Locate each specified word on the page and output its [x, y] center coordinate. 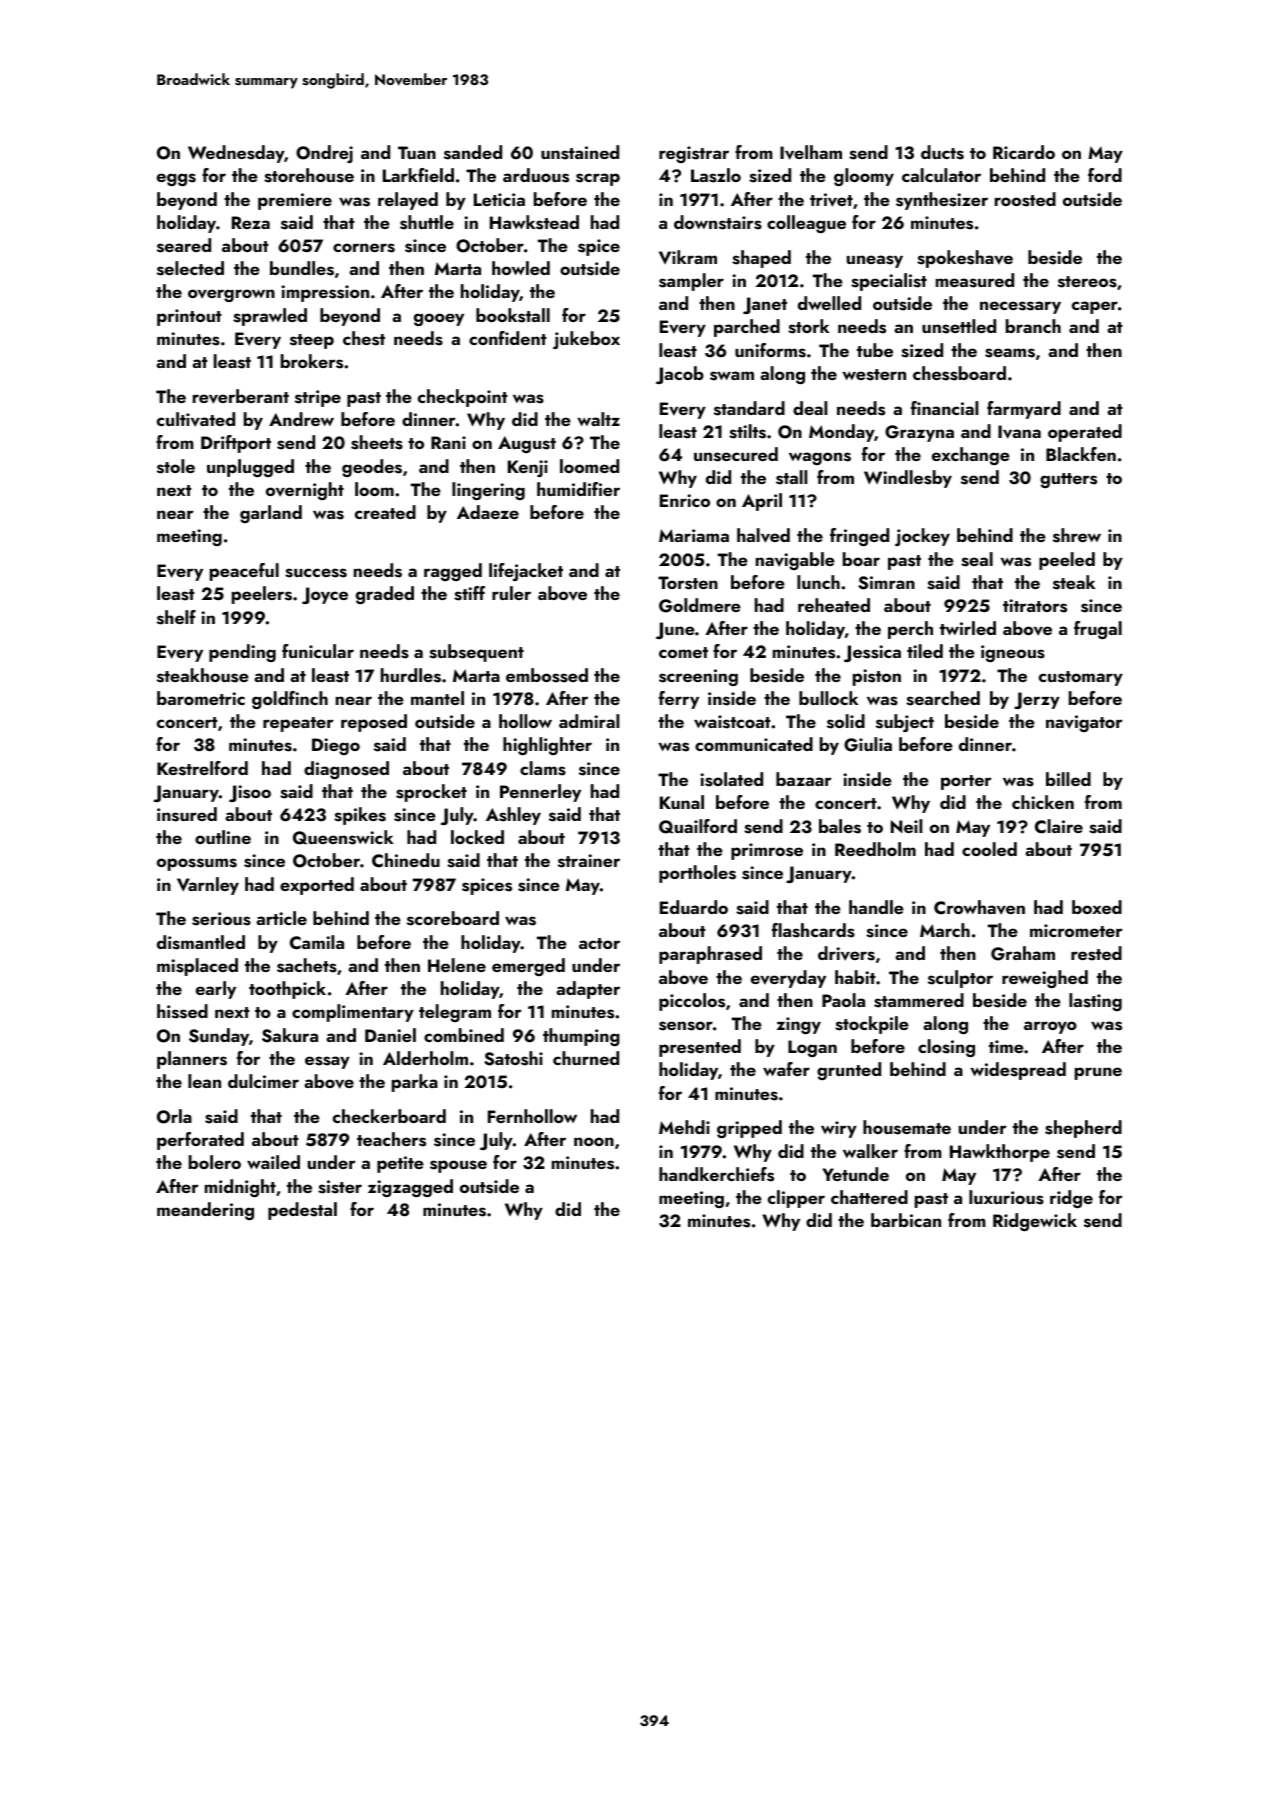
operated [1085, 433]
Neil [906, 826]
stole [176, 466]
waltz [598, 419]
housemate [907, 1127]
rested [1096, 953]
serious [221, 919]
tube [875, 350]
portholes [697, 874]
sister [340, 1187]
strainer [589, 861]
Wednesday [236, 154]
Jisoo [250, 793]
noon [594, 1141]
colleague [806, 224]
